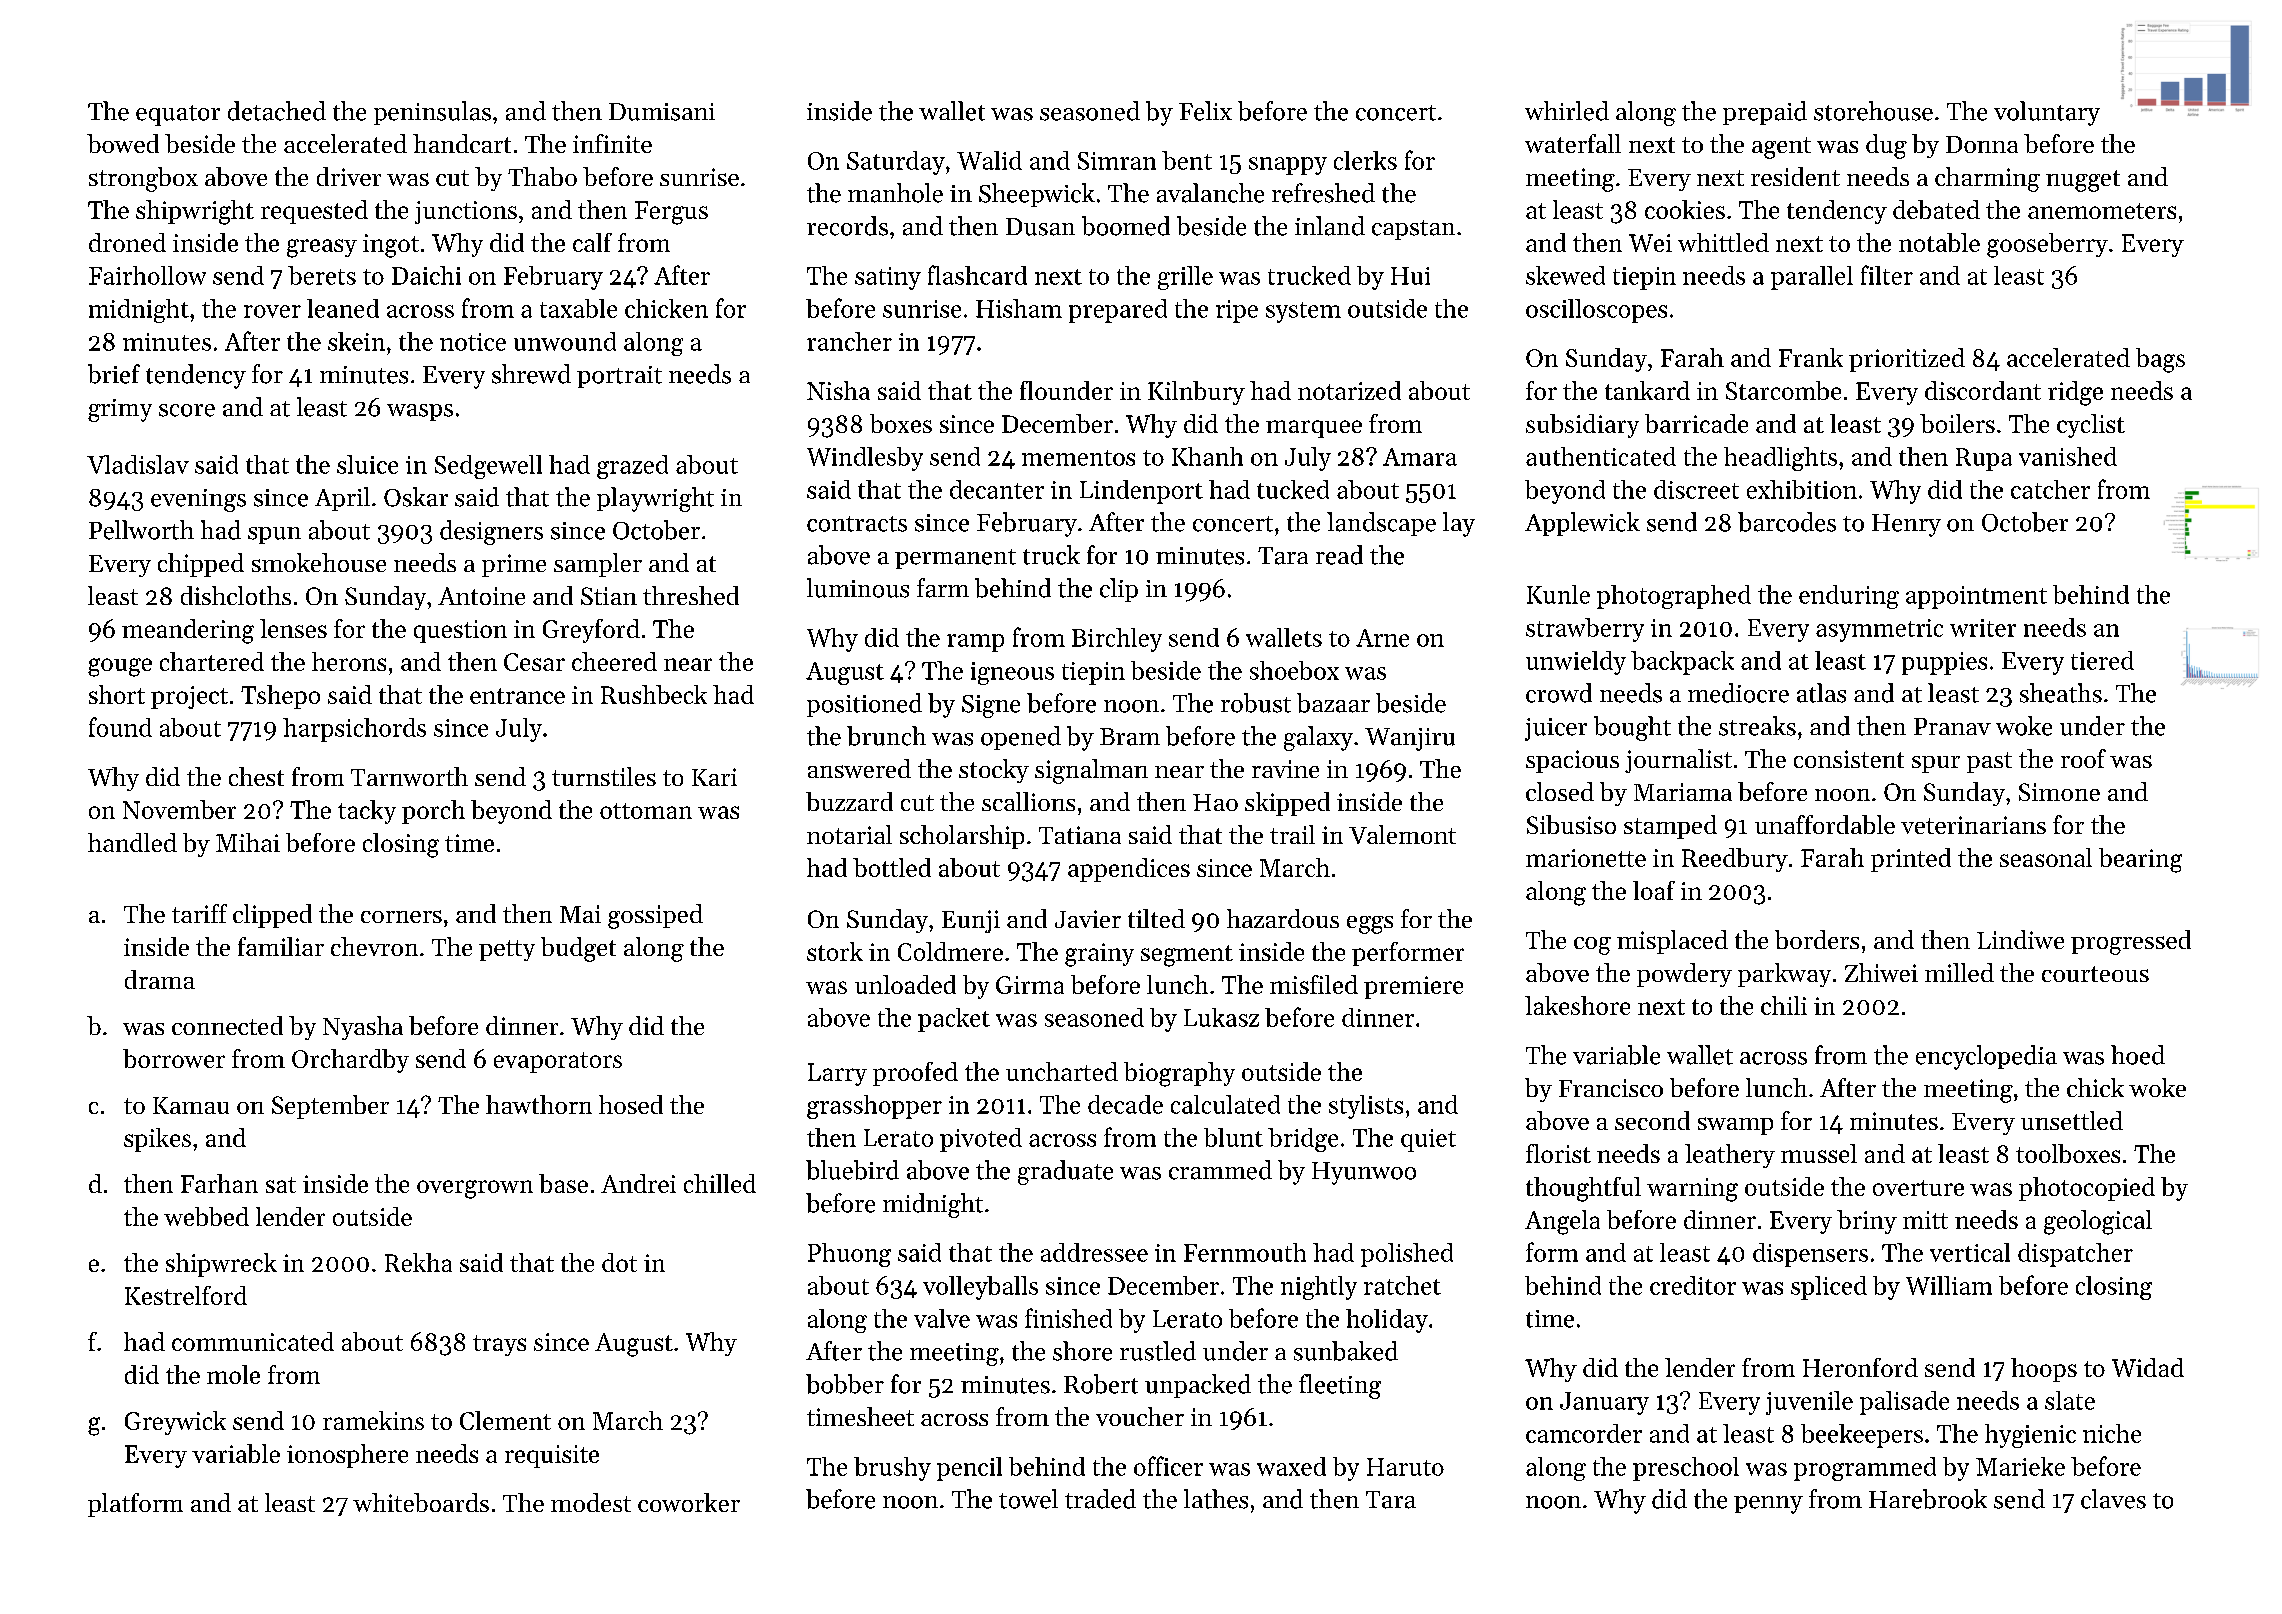 The height and width of the document is (1614, 2282). I want to click on Dumisani, so click(662, 112).
